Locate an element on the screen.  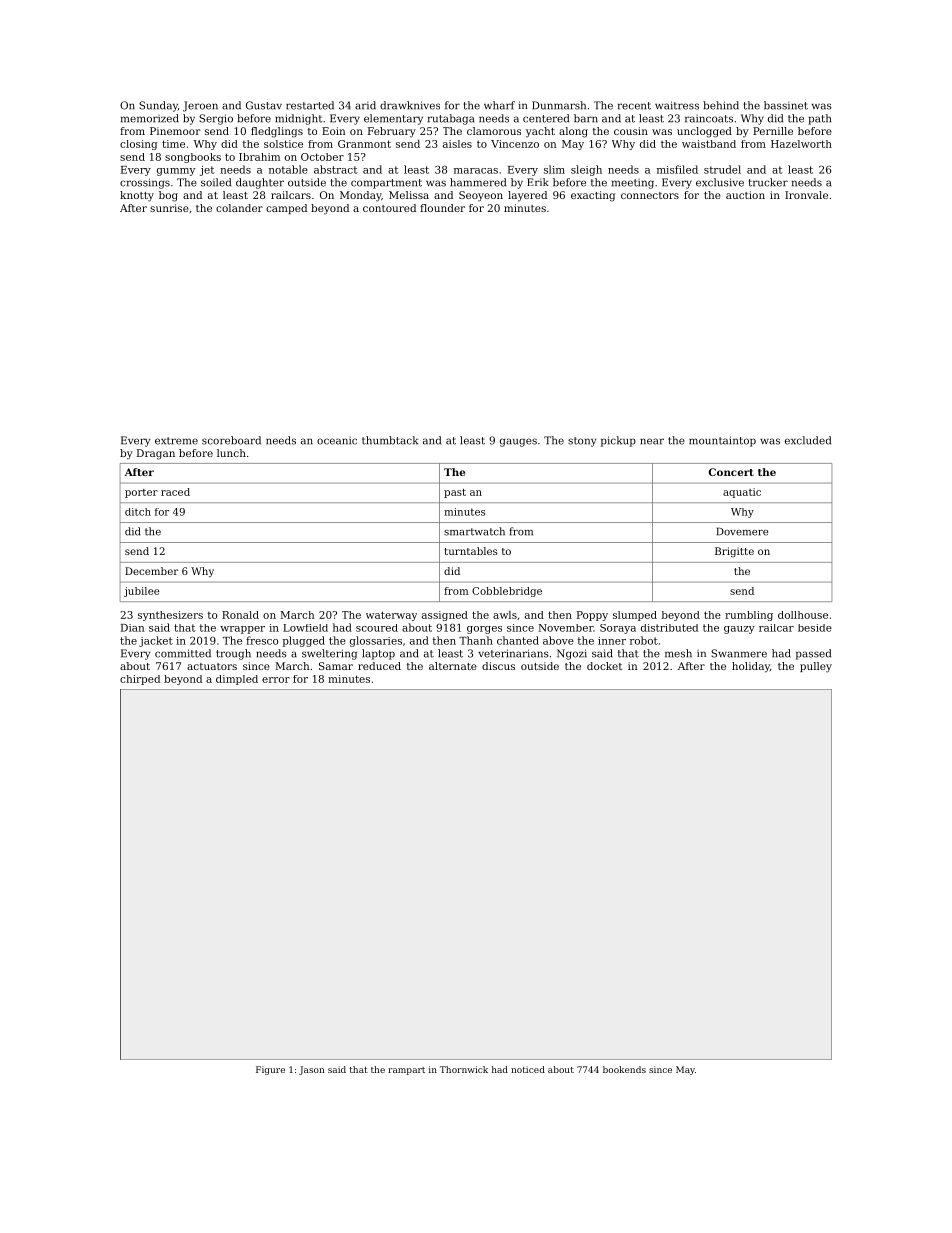
Dian is located at coordinates (132, 628).
